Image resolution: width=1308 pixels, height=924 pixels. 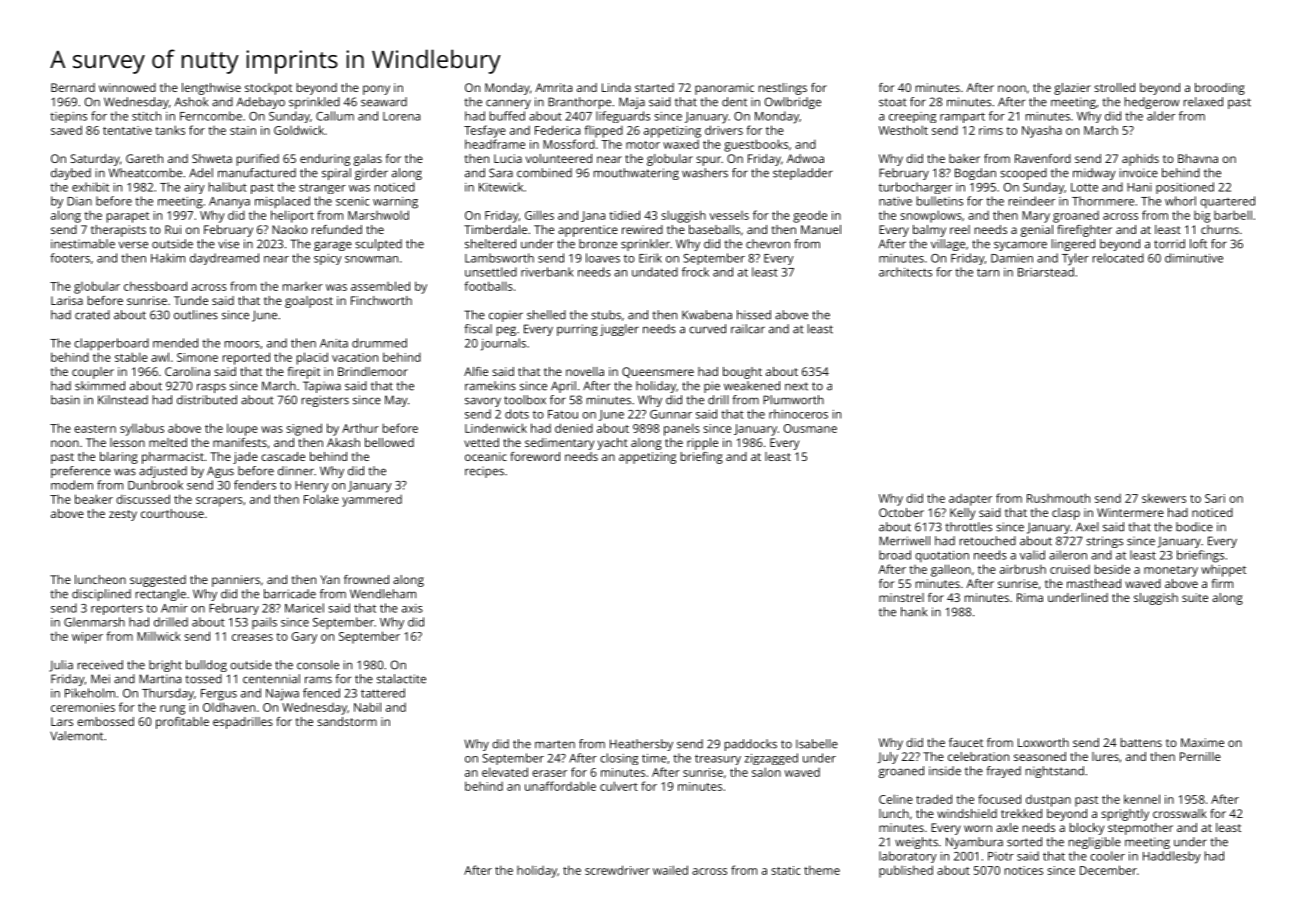 I want to click on Bhavna, so click(x=1198, y=158).
